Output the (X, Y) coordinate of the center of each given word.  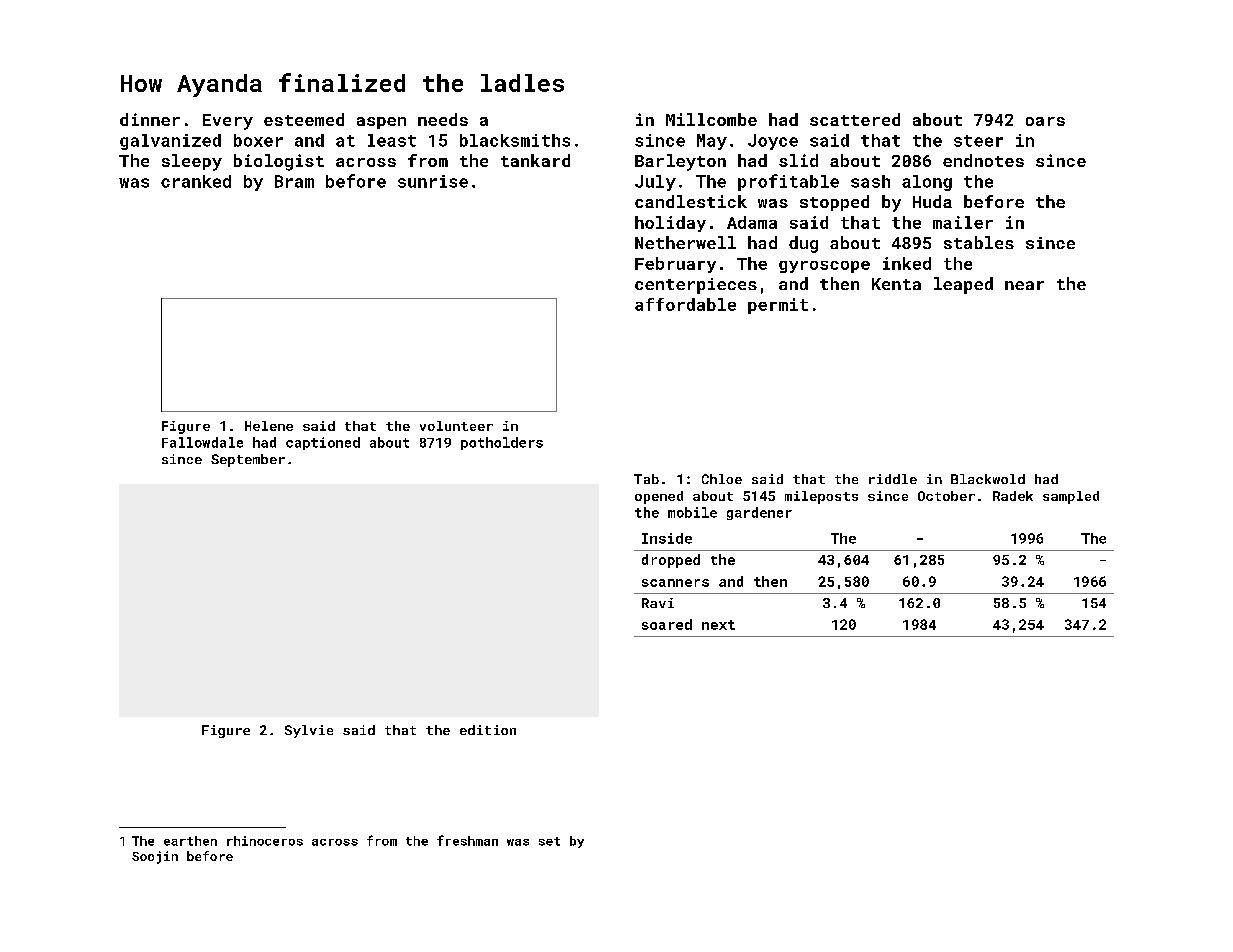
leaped (963, 285)
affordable (685, 304)
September (248, 460)
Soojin (155, 857)
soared (667, 624)
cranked (196, 181)
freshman (467, 840)
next (718, 625)
